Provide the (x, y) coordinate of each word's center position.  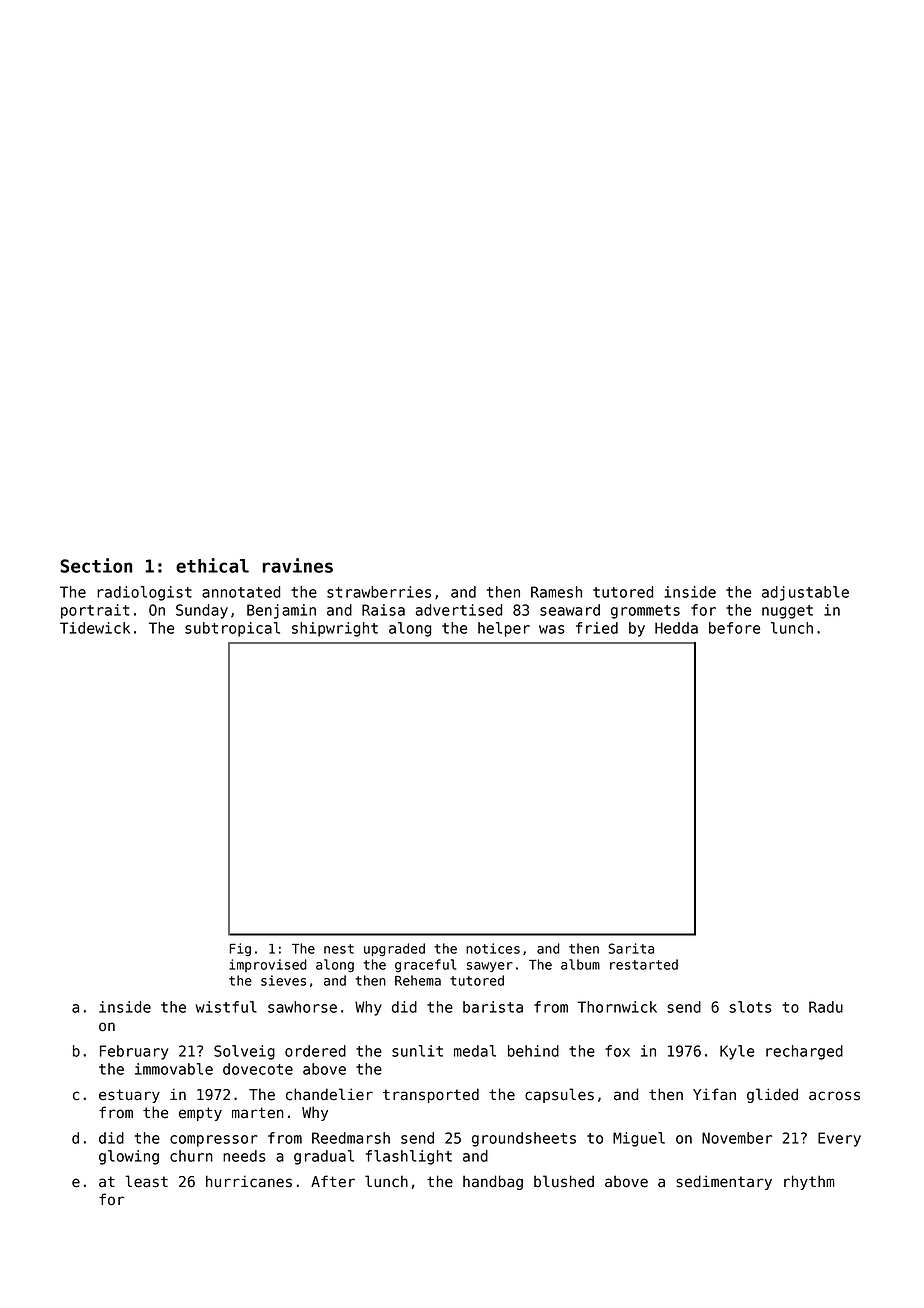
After (333, 1181)
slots (751, 1007)
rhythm (809, 1182)
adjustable (805, 593)
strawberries (379, 592)
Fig (240, 949)
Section (96, 565)
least (147, 1181)
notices (493, 948)
